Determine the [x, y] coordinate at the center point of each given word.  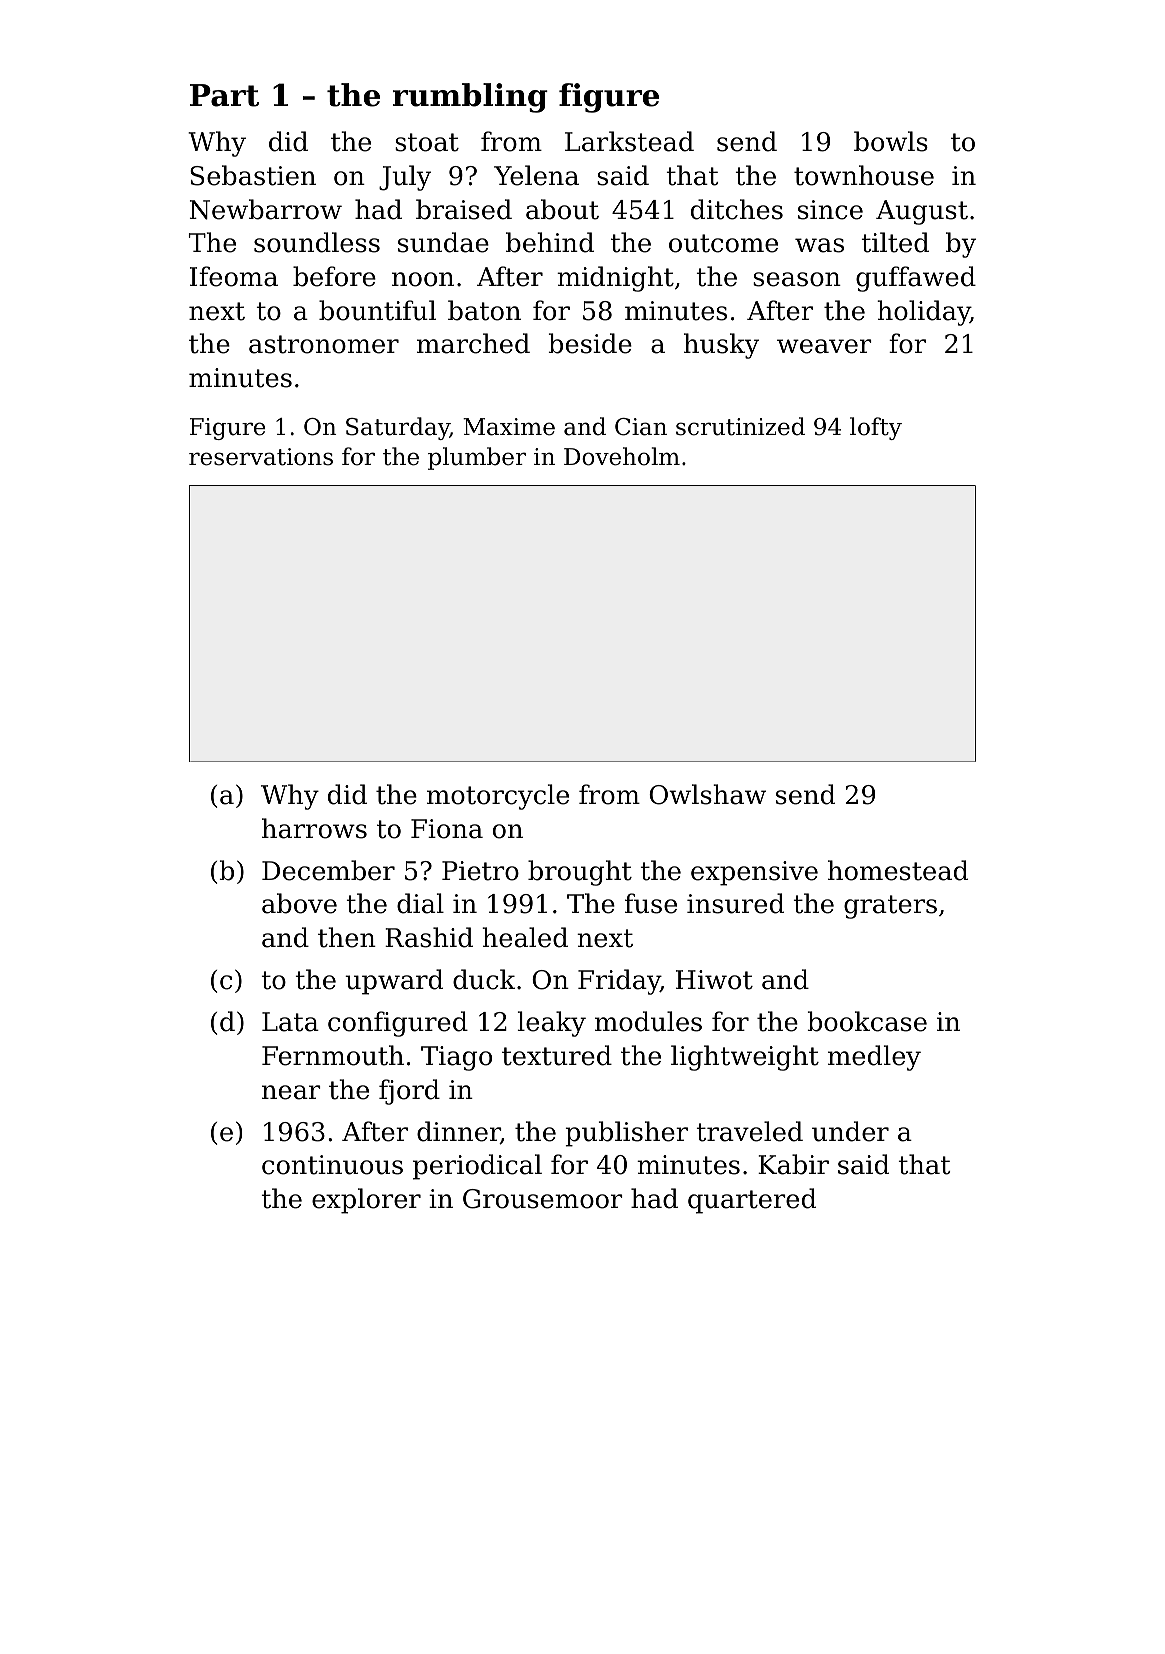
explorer [366, 1201]
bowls [891, 141]
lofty [876, 428]
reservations [261, 457]
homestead [898, 870]
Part [224, 95]
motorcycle [498, 797]
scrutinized [740, 426]
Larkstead [629, 141]
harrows [314, 828]
